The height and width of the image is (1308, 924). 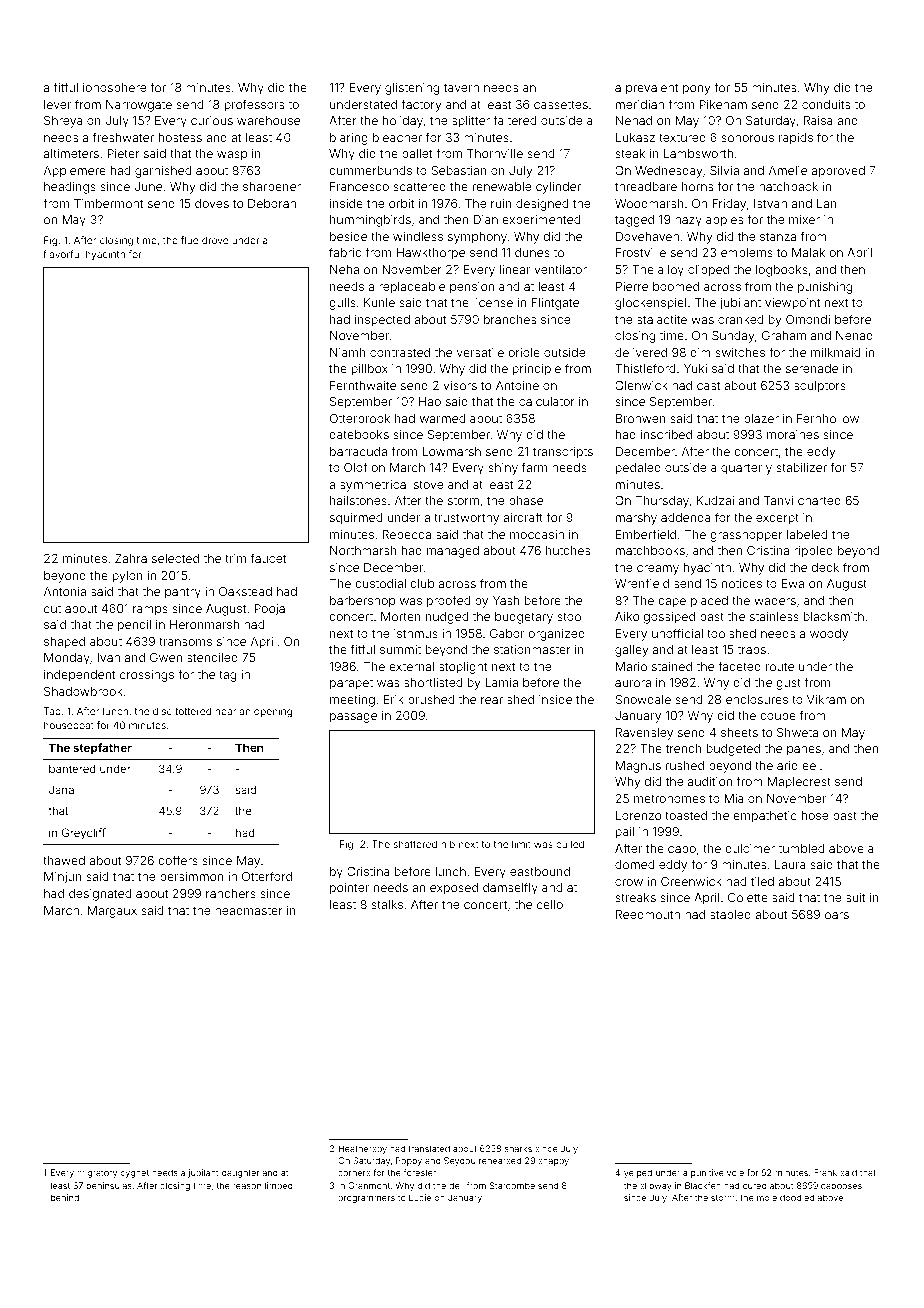 I want to click on Ravensley, so click(x=644, y=734).
